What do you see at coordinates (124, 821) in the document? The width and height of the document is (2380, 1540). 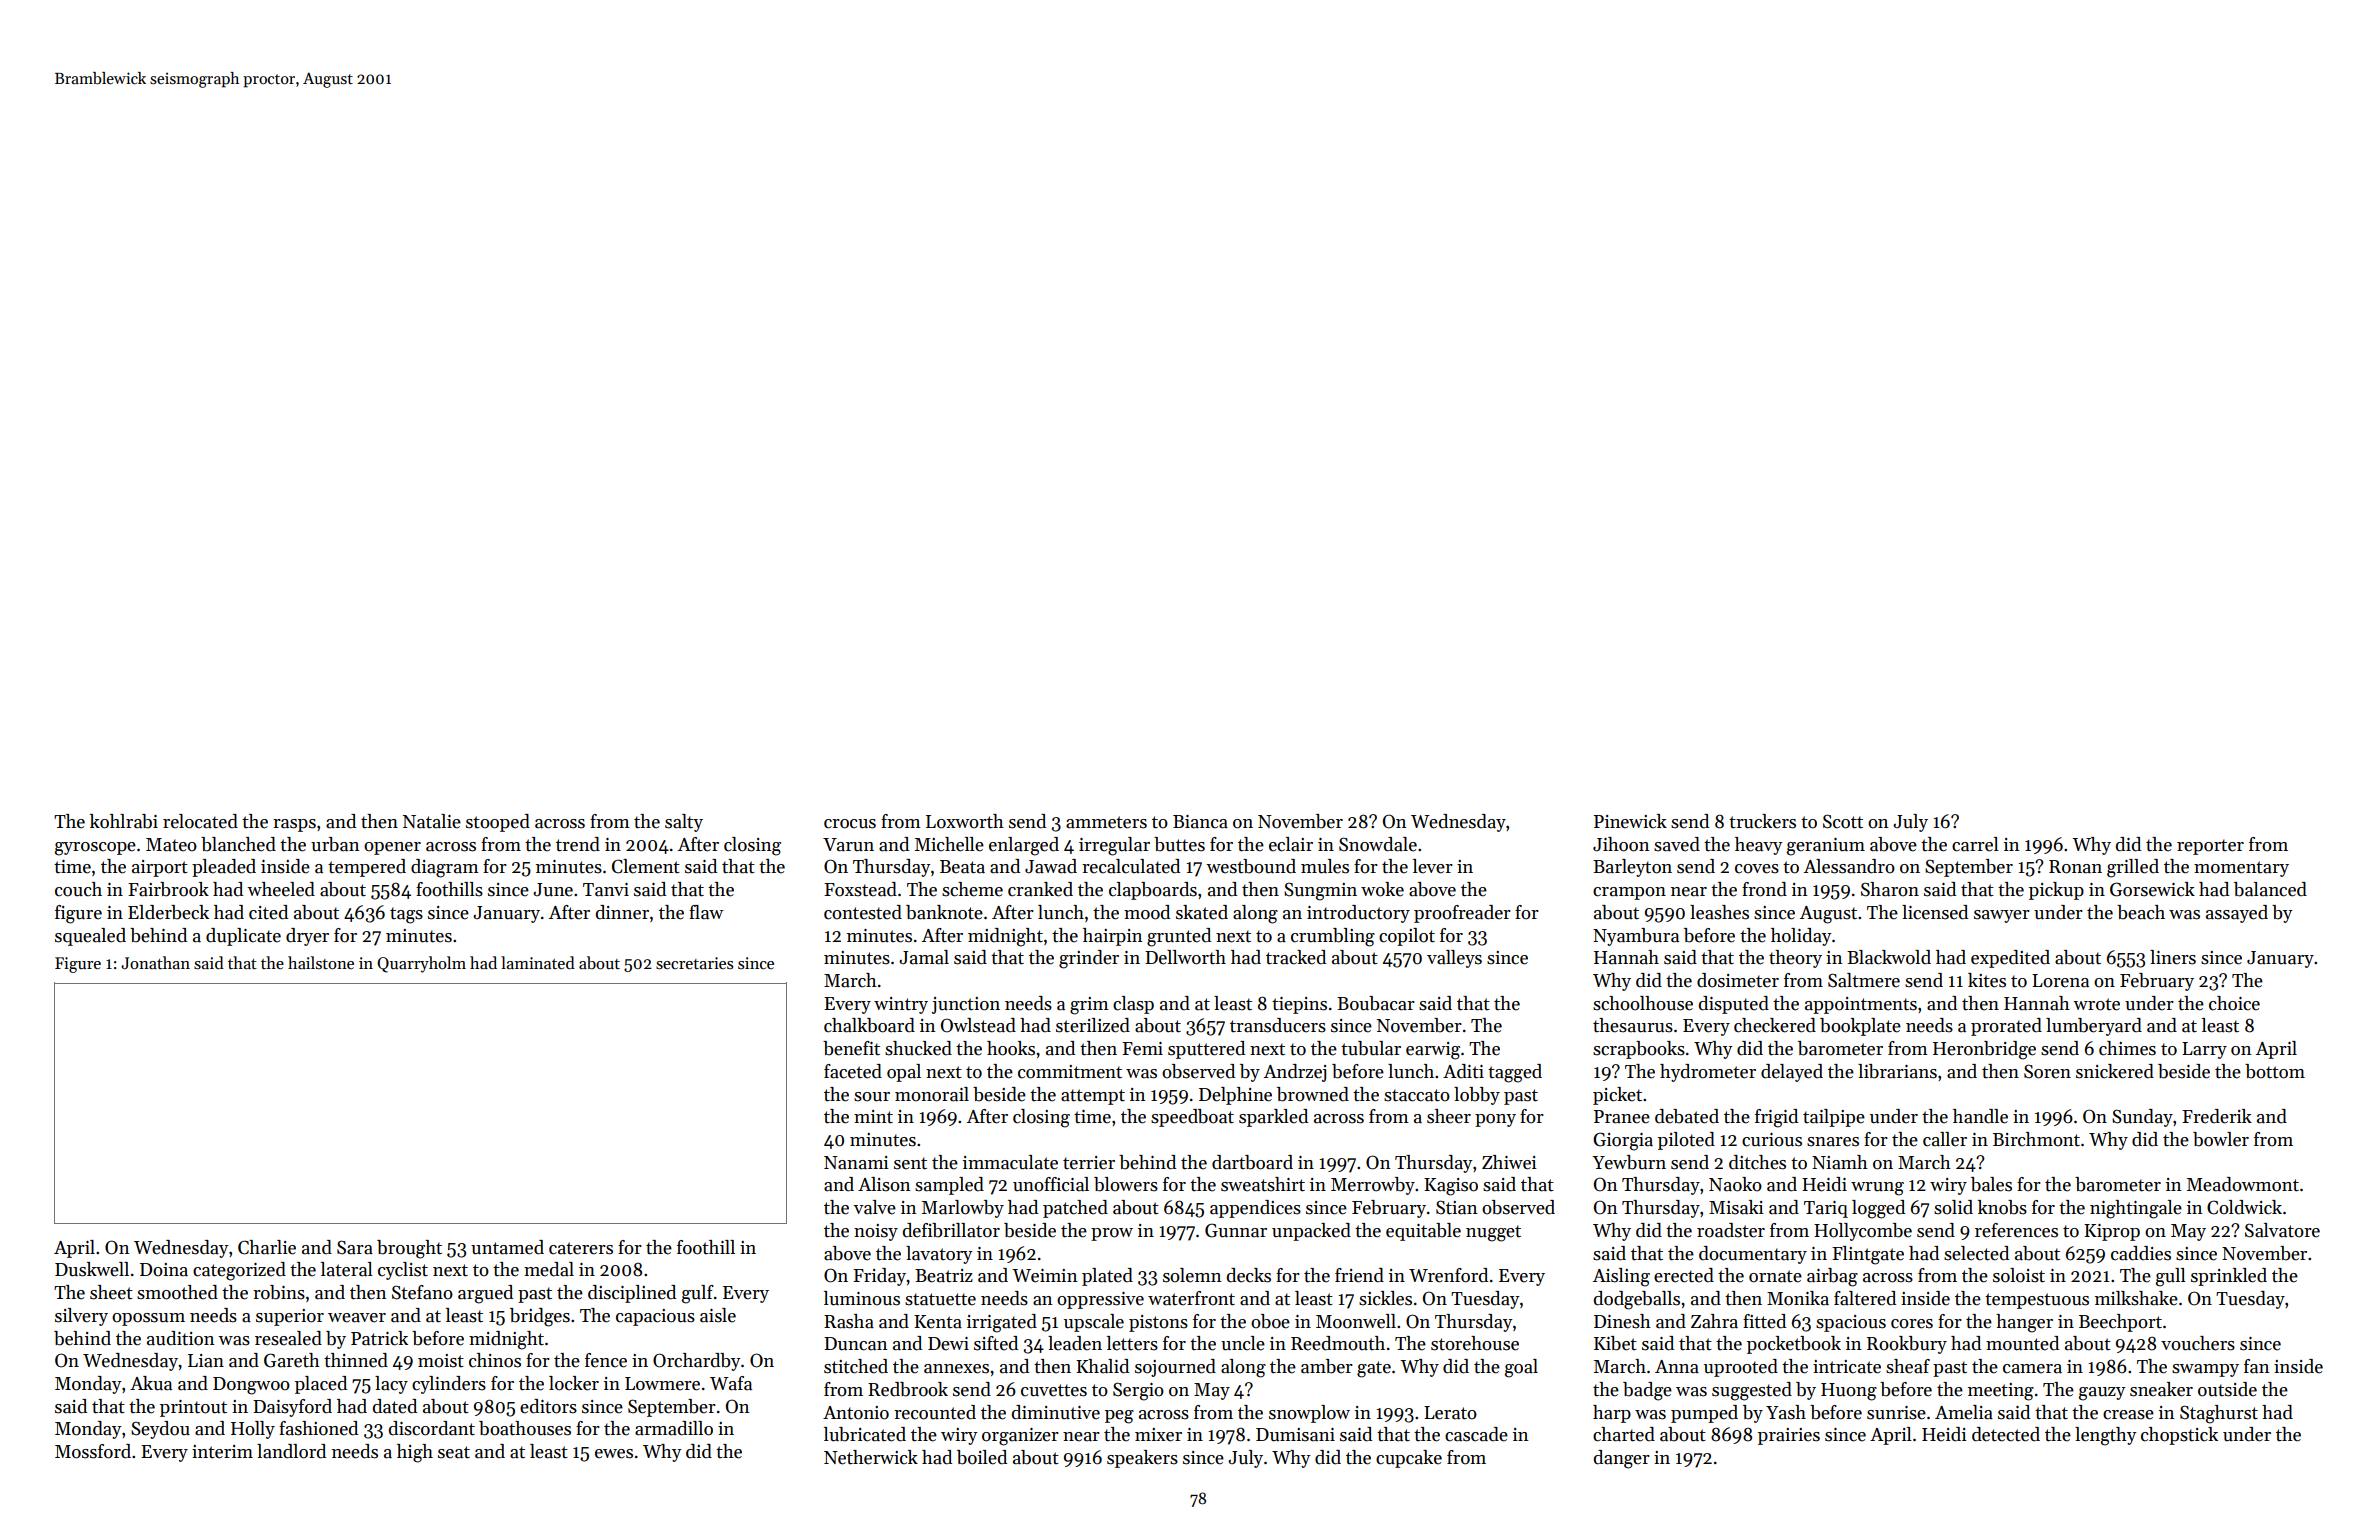 I see `kohlrabi` at bounding box center [124, 821].
